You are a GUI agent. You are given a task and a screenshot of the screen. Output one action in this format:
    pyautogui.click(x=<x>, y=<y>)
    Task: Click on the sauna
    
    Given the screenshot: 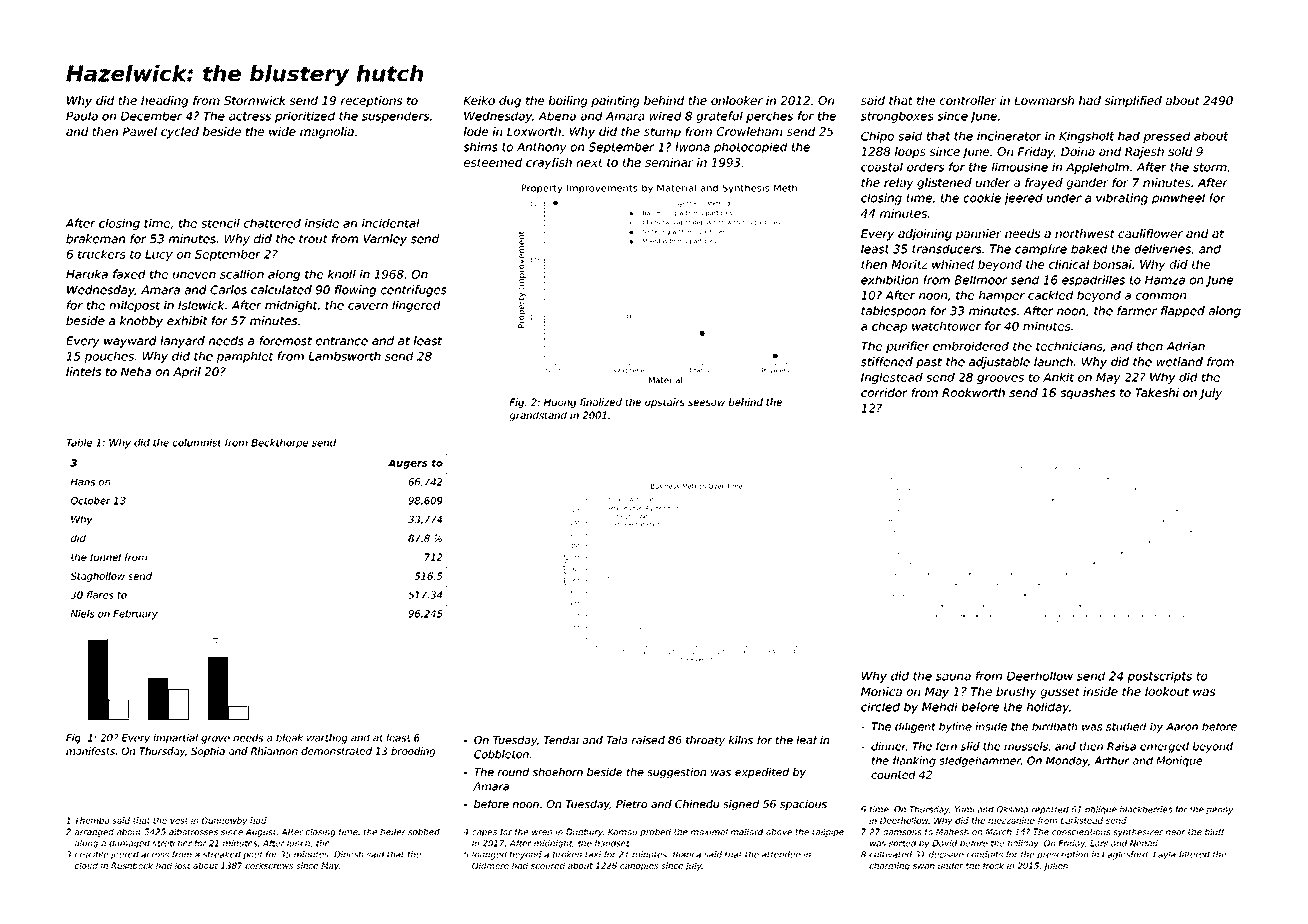 What is the action you would take?
    pyautogui.click(x=953, y=677)
